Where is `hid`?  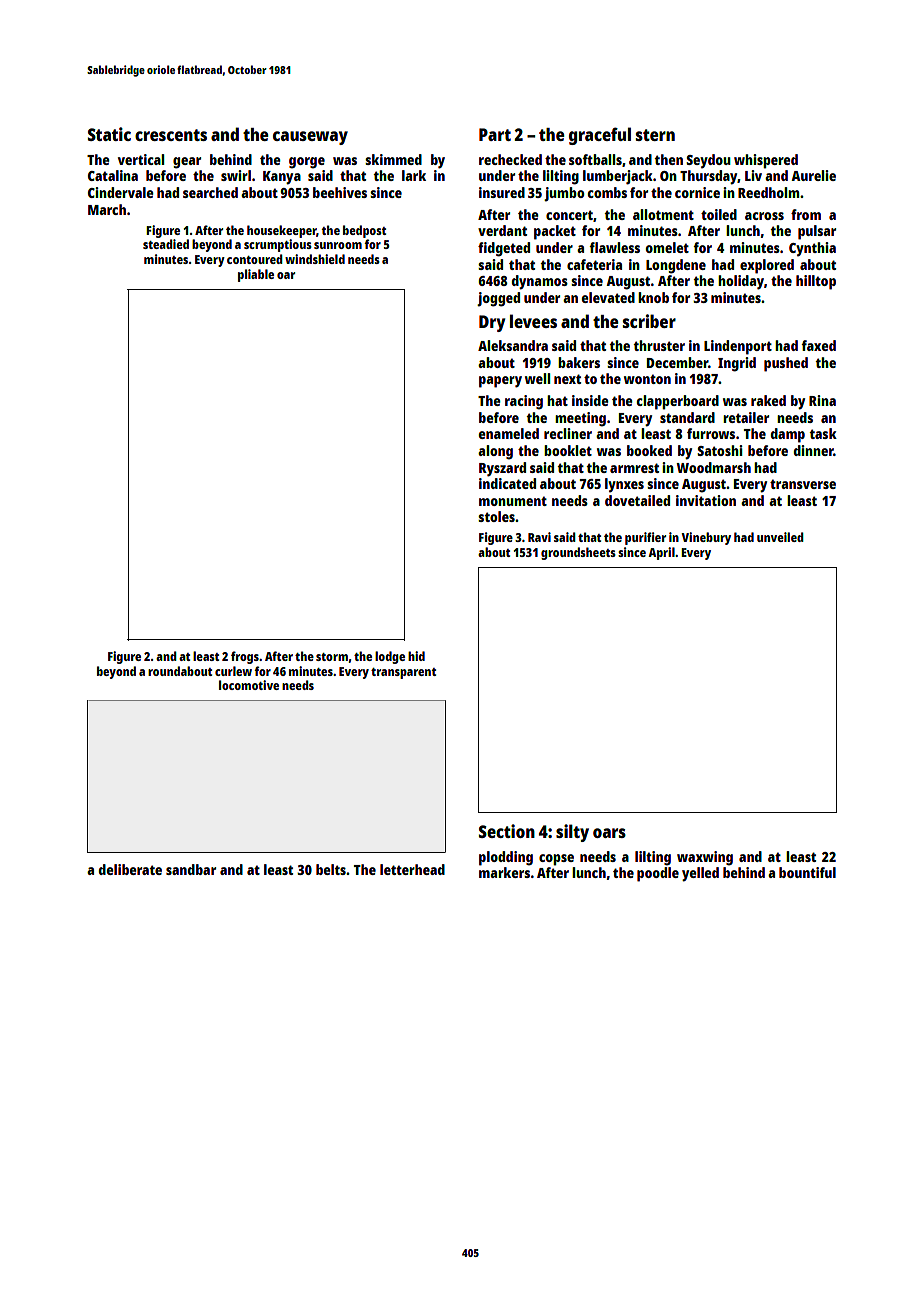 hid is located at coordinates (416, 656).
